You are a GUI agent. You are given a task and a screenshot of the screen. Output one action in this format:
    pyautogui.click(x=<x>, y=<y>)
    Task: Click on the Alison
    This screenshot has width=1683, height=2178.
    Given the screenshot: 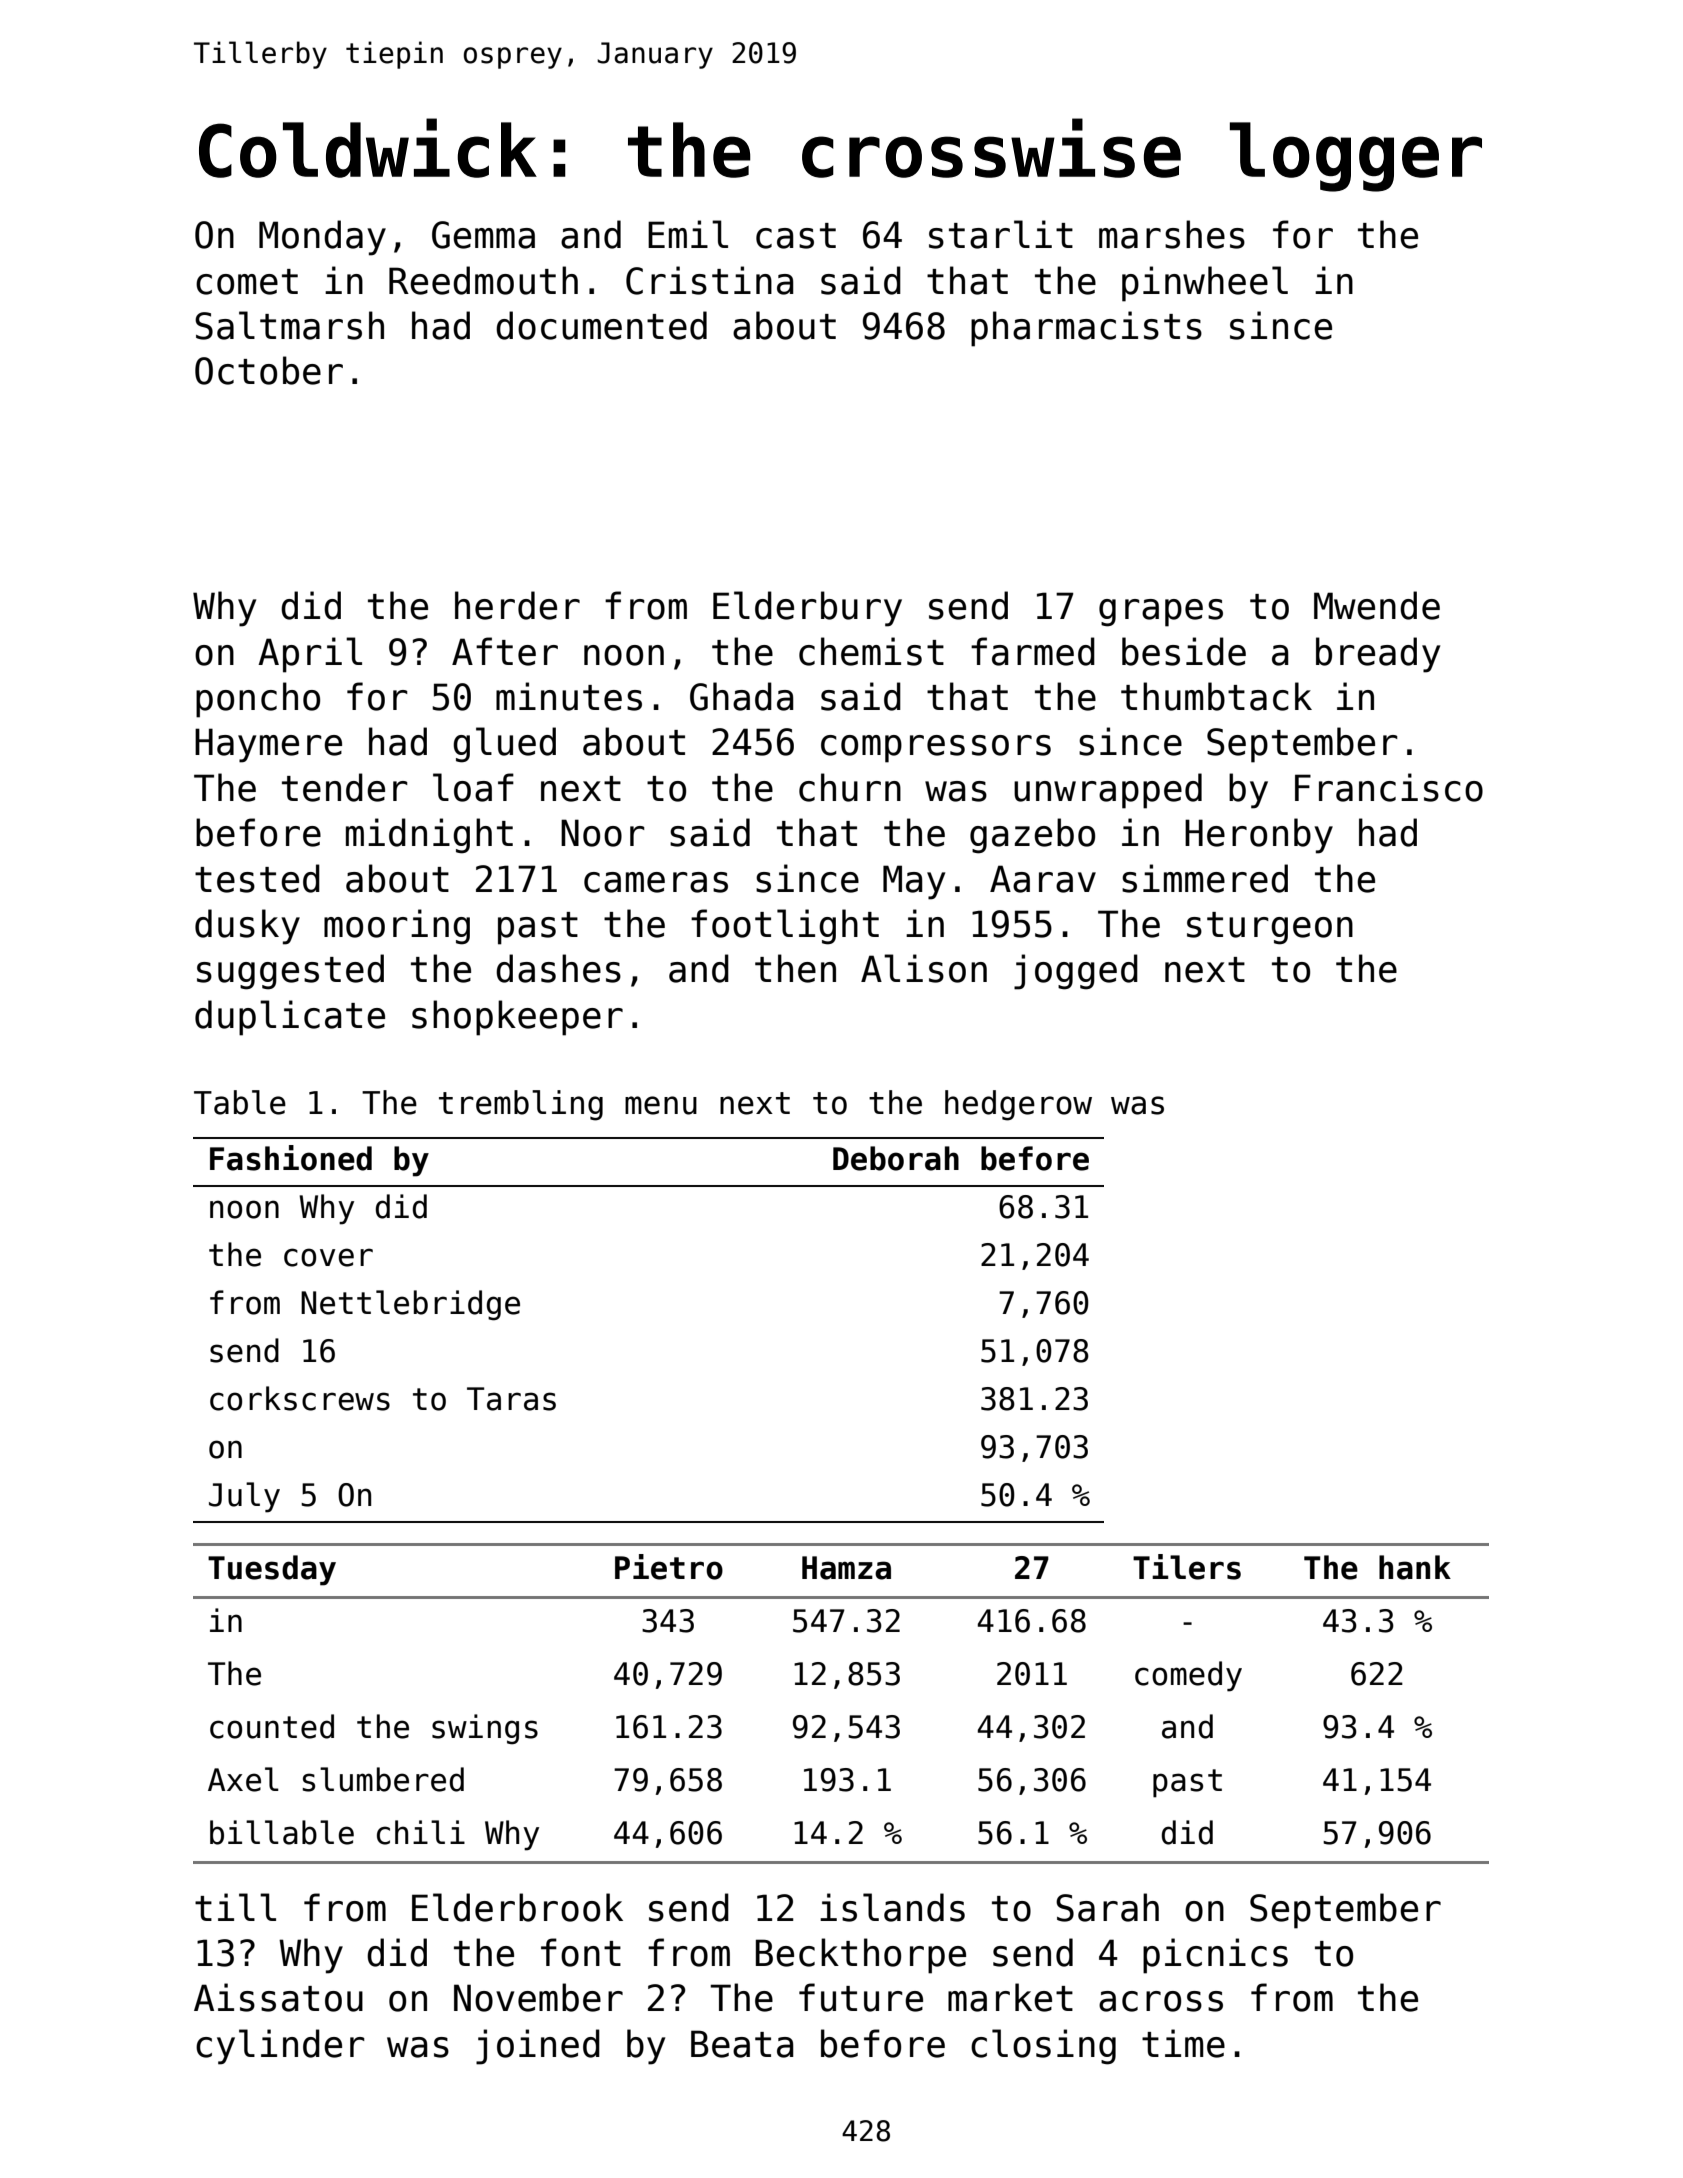 What is the action you would take?
    pyautogui.click(x=924, y=968)
